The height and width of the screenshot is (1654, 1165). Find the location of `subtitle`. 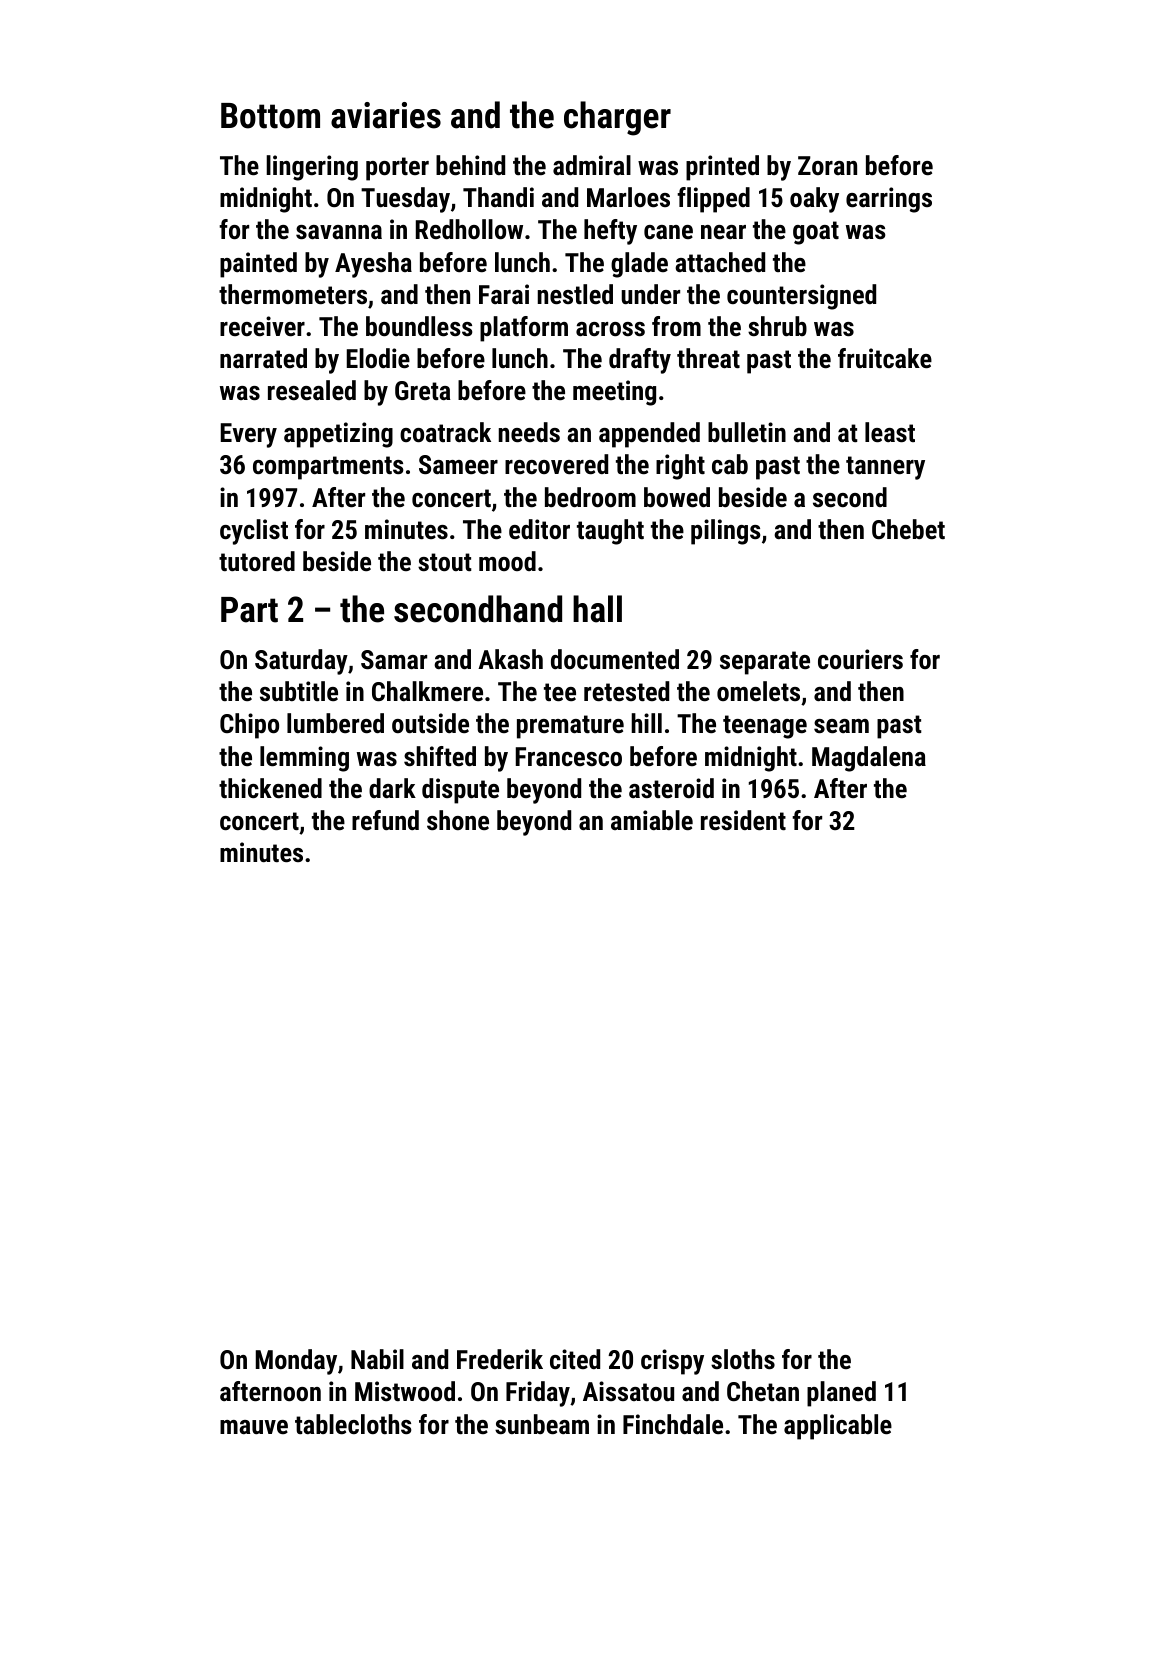

subtitle is located at coordinates (299, 691).
